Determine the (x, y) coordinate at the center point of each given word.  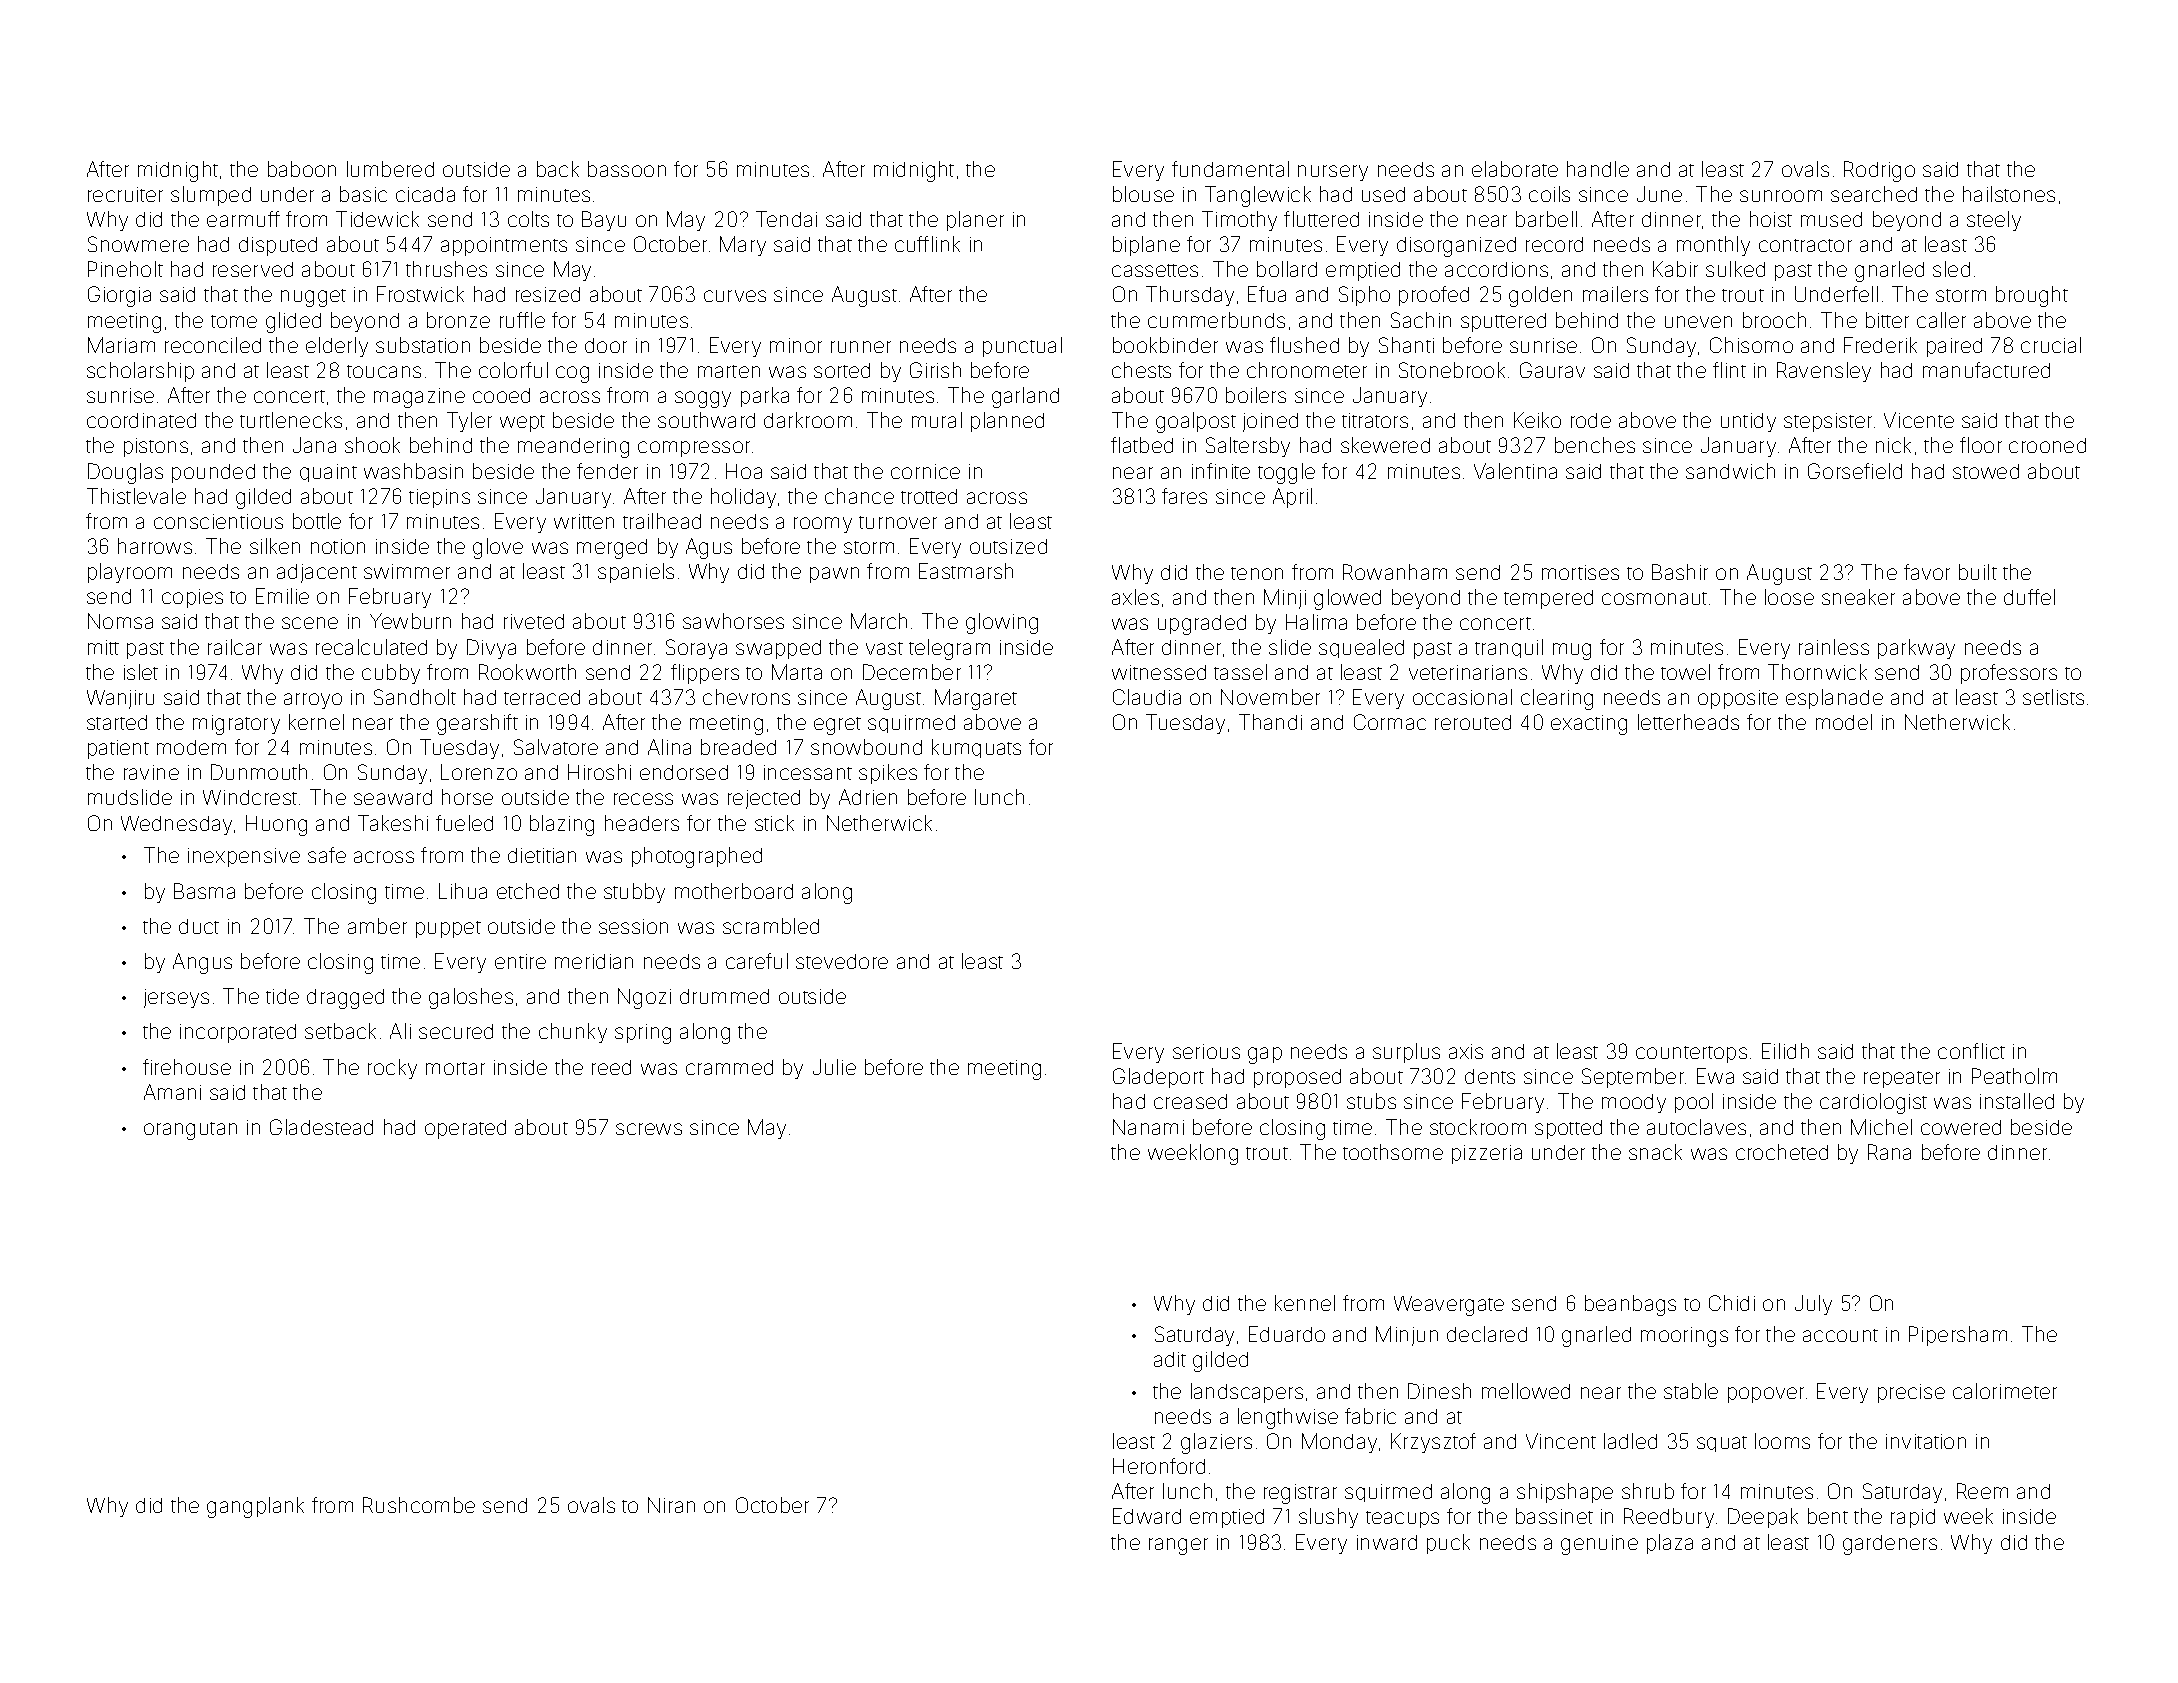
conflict (1971, 1051)
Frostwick (420, 294)
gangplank (255, 1507)
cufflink (927, 244)
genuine (1599, 1545)
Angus (202, 963)
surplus (1406, 1053)
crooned (2047, 445)
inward (1387, 1542)
